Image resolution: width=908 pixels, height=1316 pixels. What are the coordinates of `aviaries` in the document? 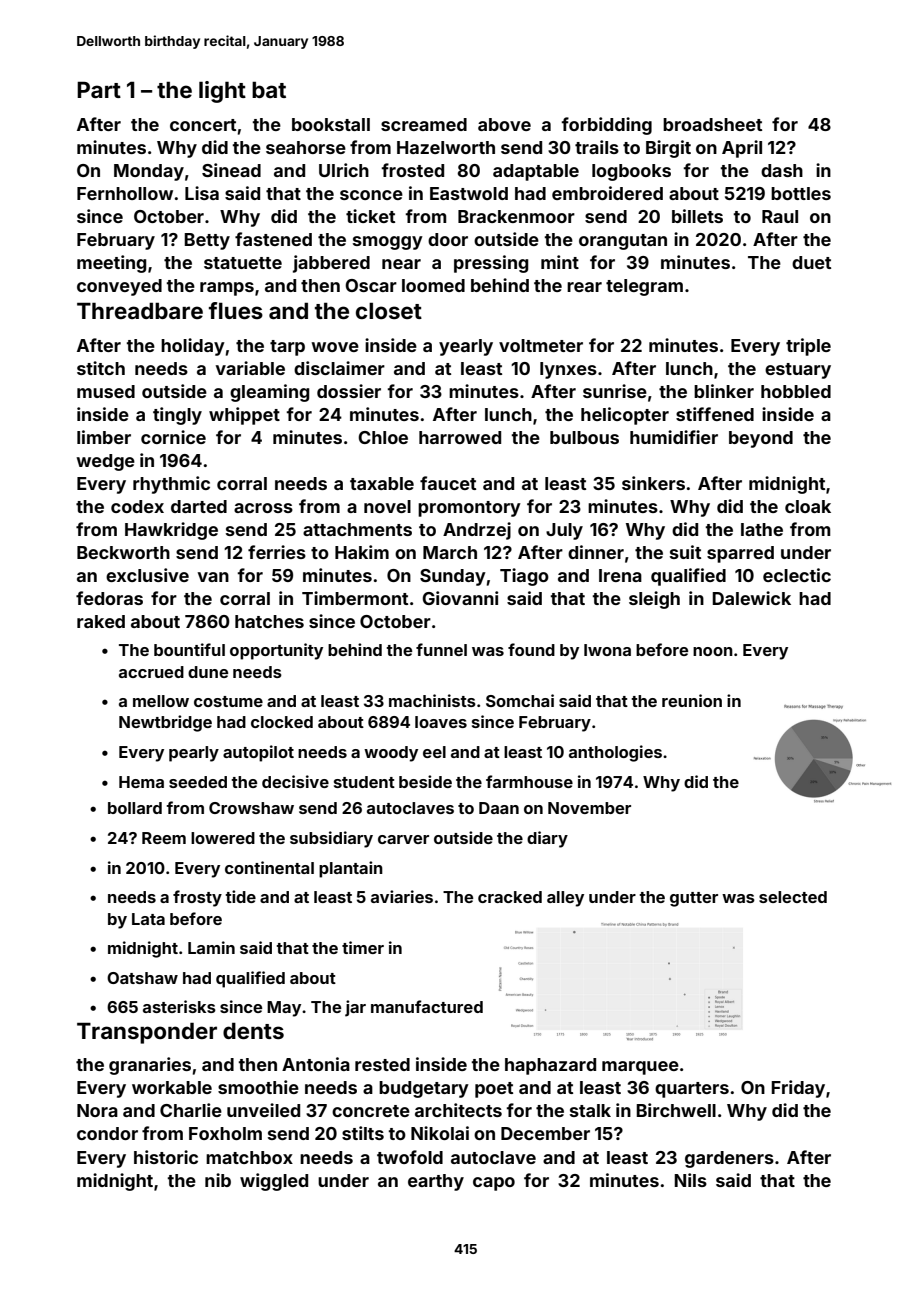 It's located at (402, 896).
